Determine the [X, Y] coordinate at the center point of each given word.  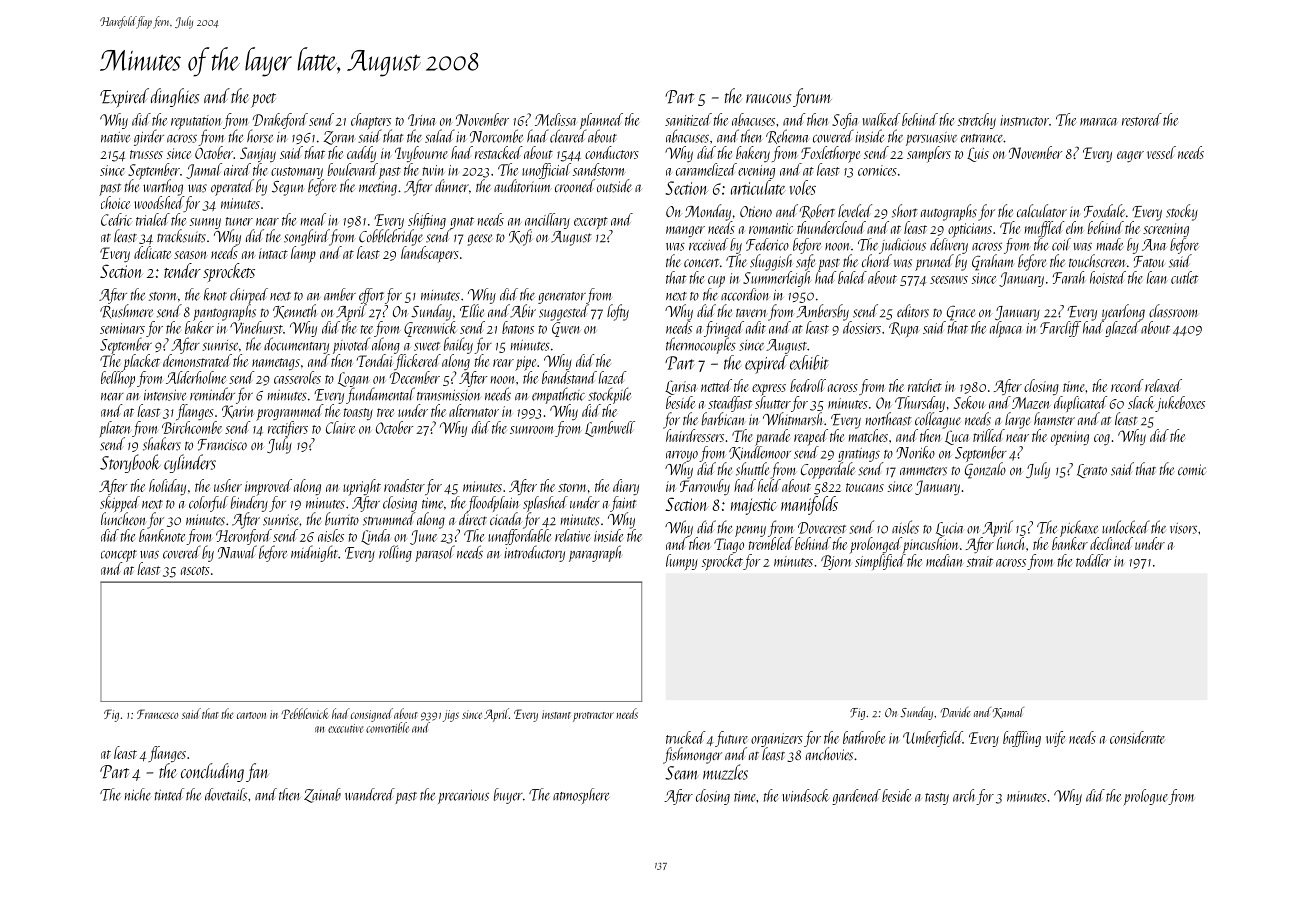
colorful [208, 504]
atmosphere [581, 796]
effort [371, 296]
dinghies [175, 97]
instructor [1024, 120]
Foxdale [1104, 211]
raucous [769, 99]
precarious [463, 797]
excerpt [591, 223]
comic [1192, 470]
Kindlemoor [760, 453]
